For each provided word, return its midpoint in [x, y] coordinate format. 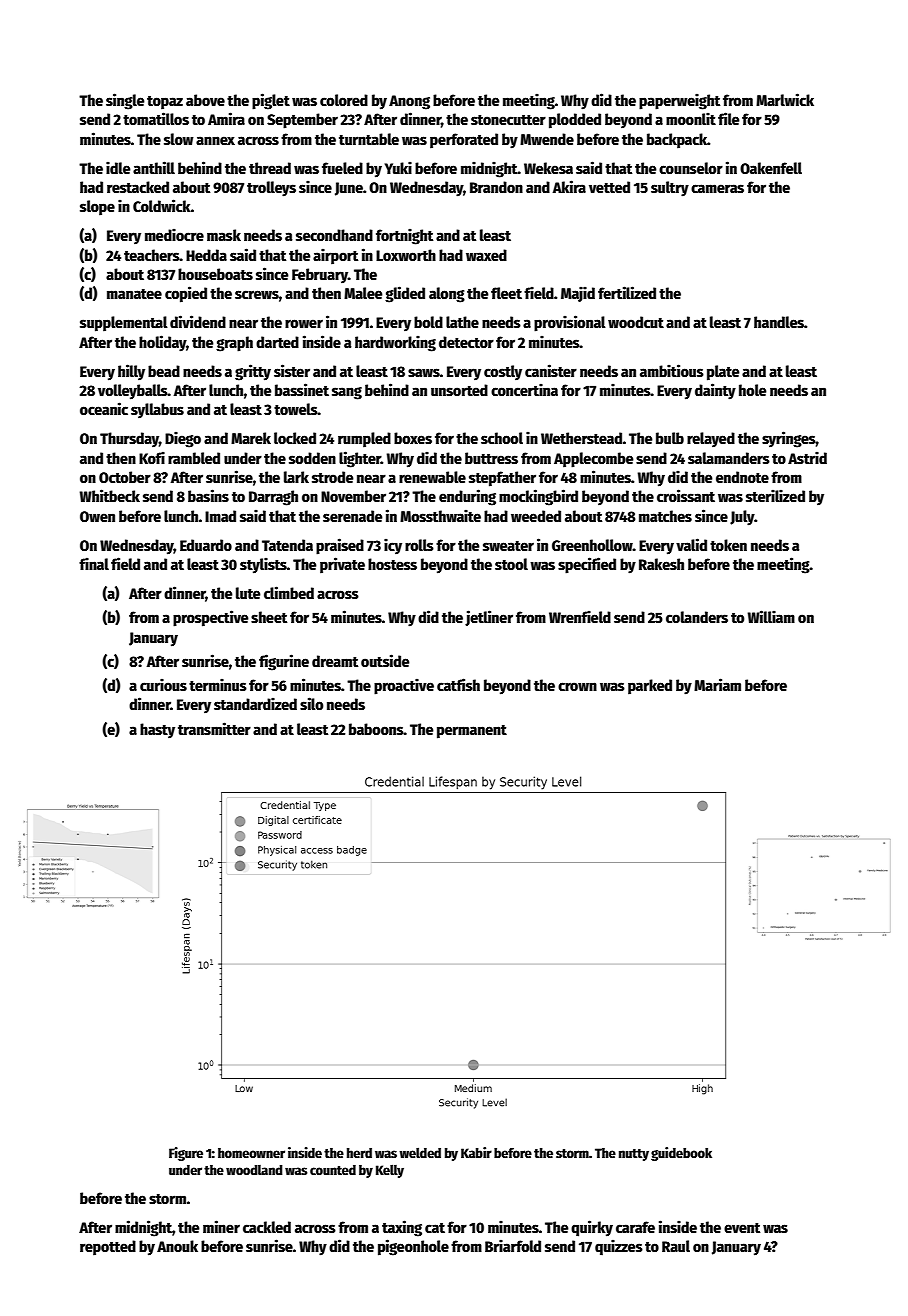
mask [224, 235]
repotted [108, 1248]
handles [779, 322]
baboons [376, 729]
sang [347, 393]
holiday [163, 343]
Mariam [717, 684]
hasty [157, 731]
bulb [670, 438]
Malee [363, 293]
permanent [472, 732]
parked [650, 687]
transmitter [214, 728]
